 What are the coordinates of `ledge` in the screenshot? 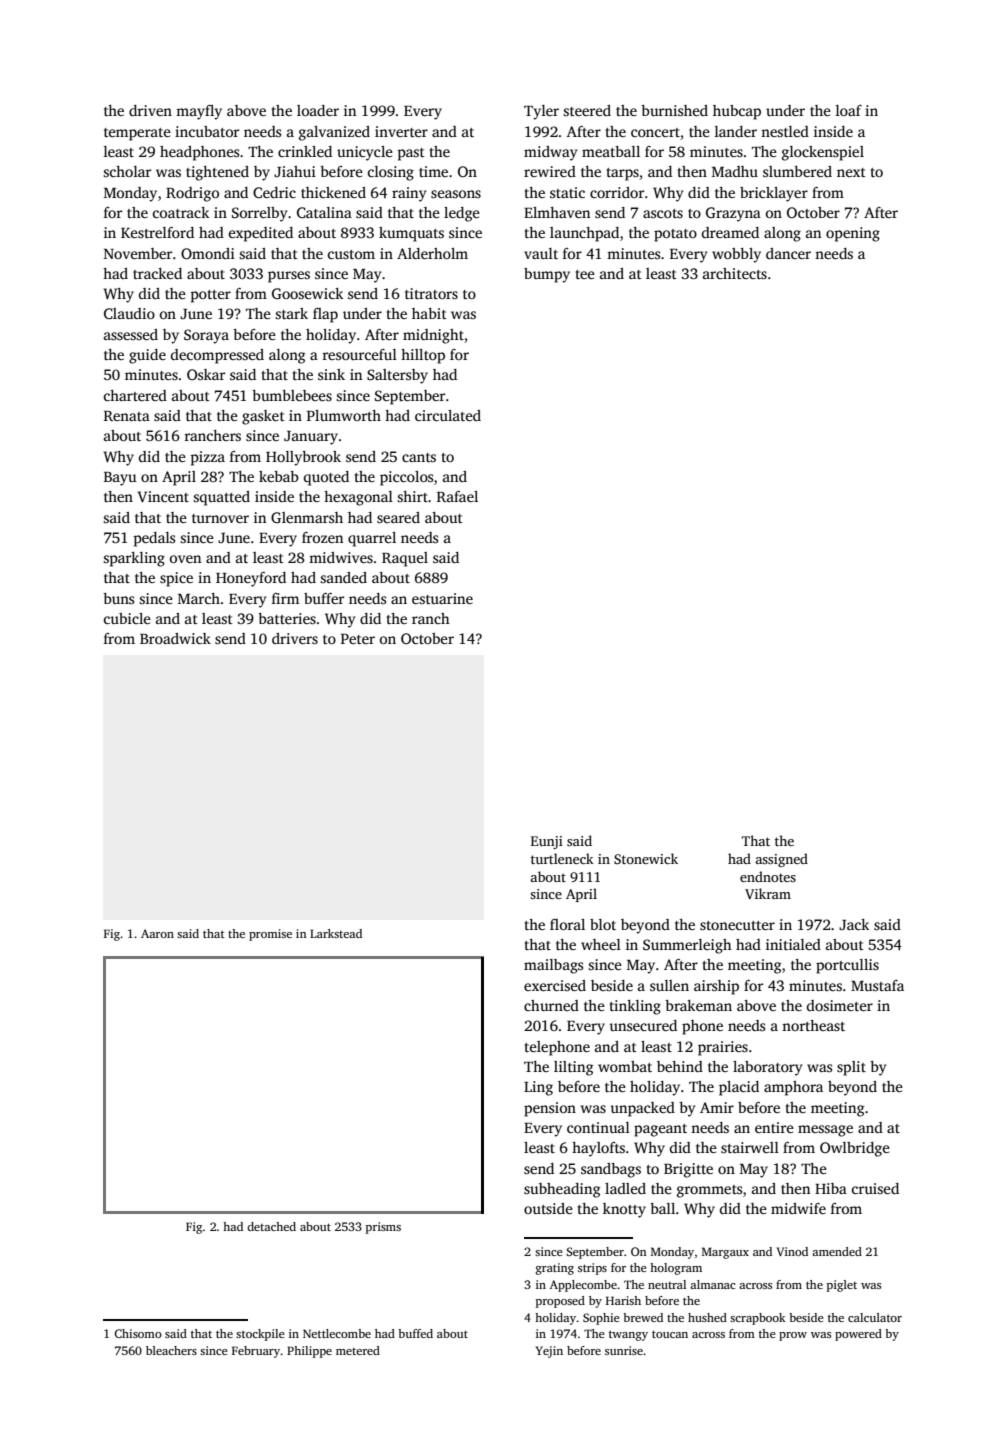 It's located at (462, 214).
